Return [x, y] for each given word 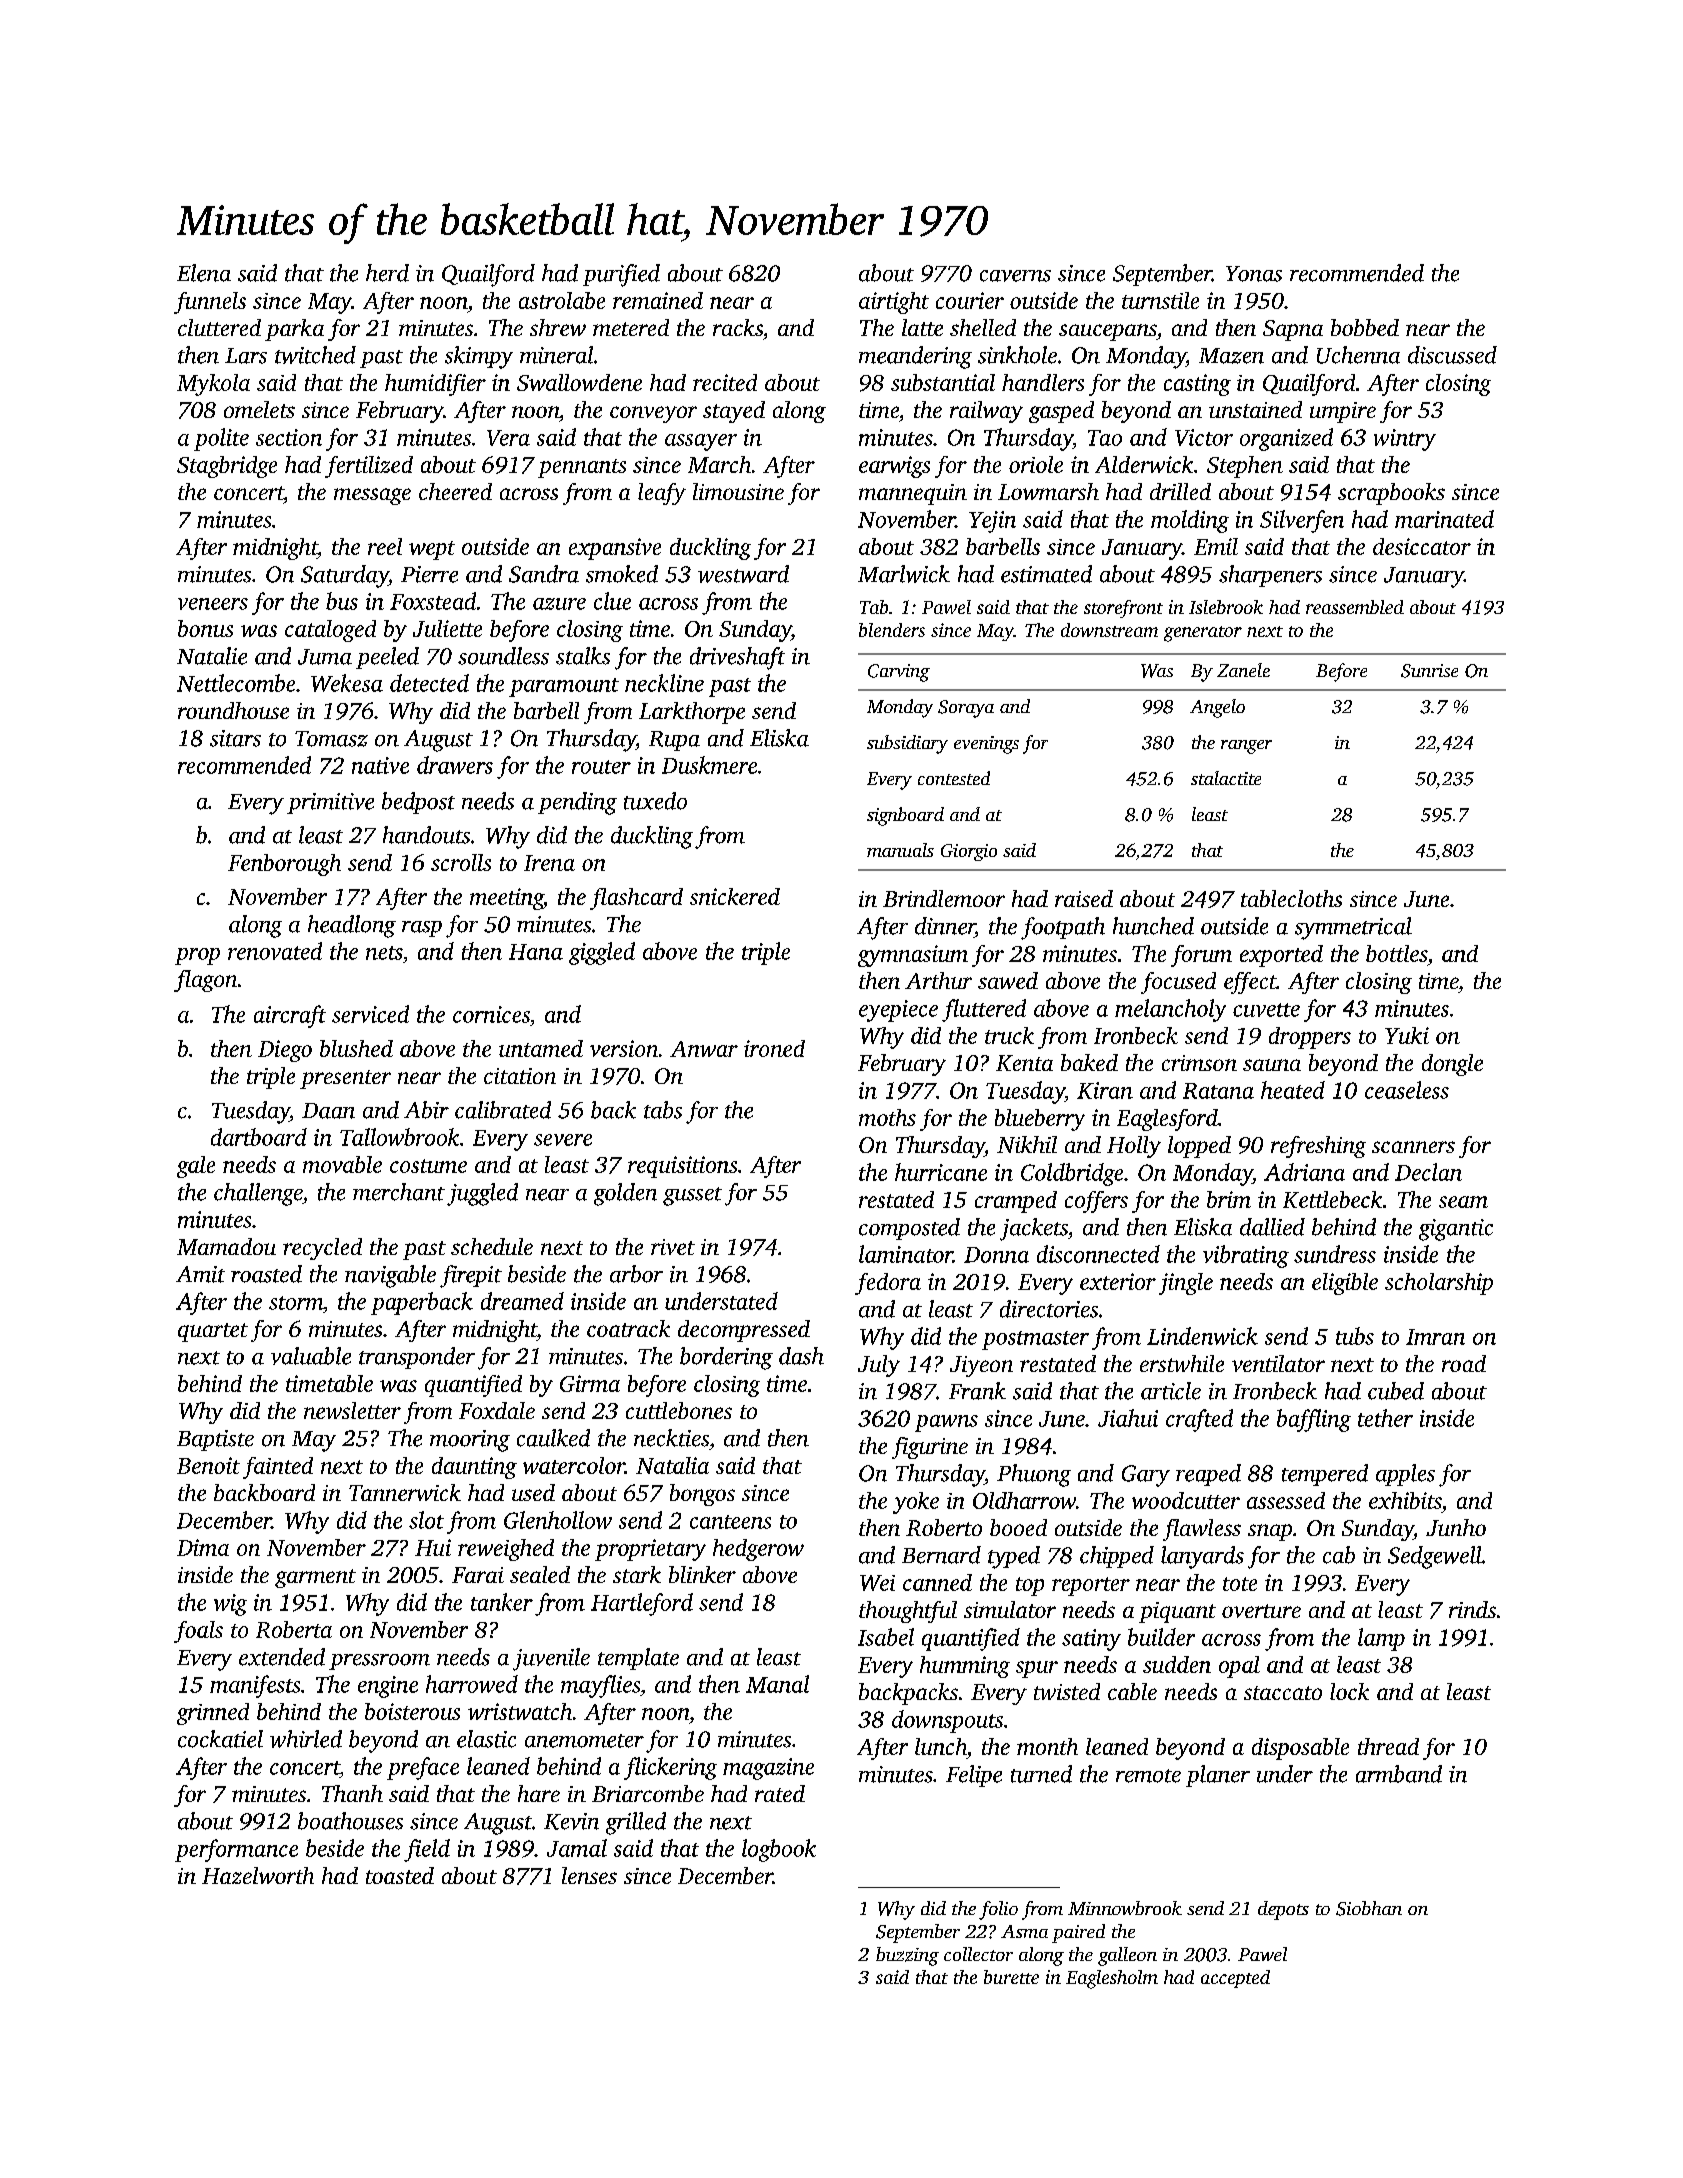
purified [621, 275]
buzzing [907, 1956]
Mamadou [226, 1246]
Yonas [1254, 274]
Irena [549, 863]
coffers [1096, 1202]
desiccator [1422, 546]
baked [1089, 1062]
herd [387, 273]
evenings [986, 745]
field [427, 1850]
